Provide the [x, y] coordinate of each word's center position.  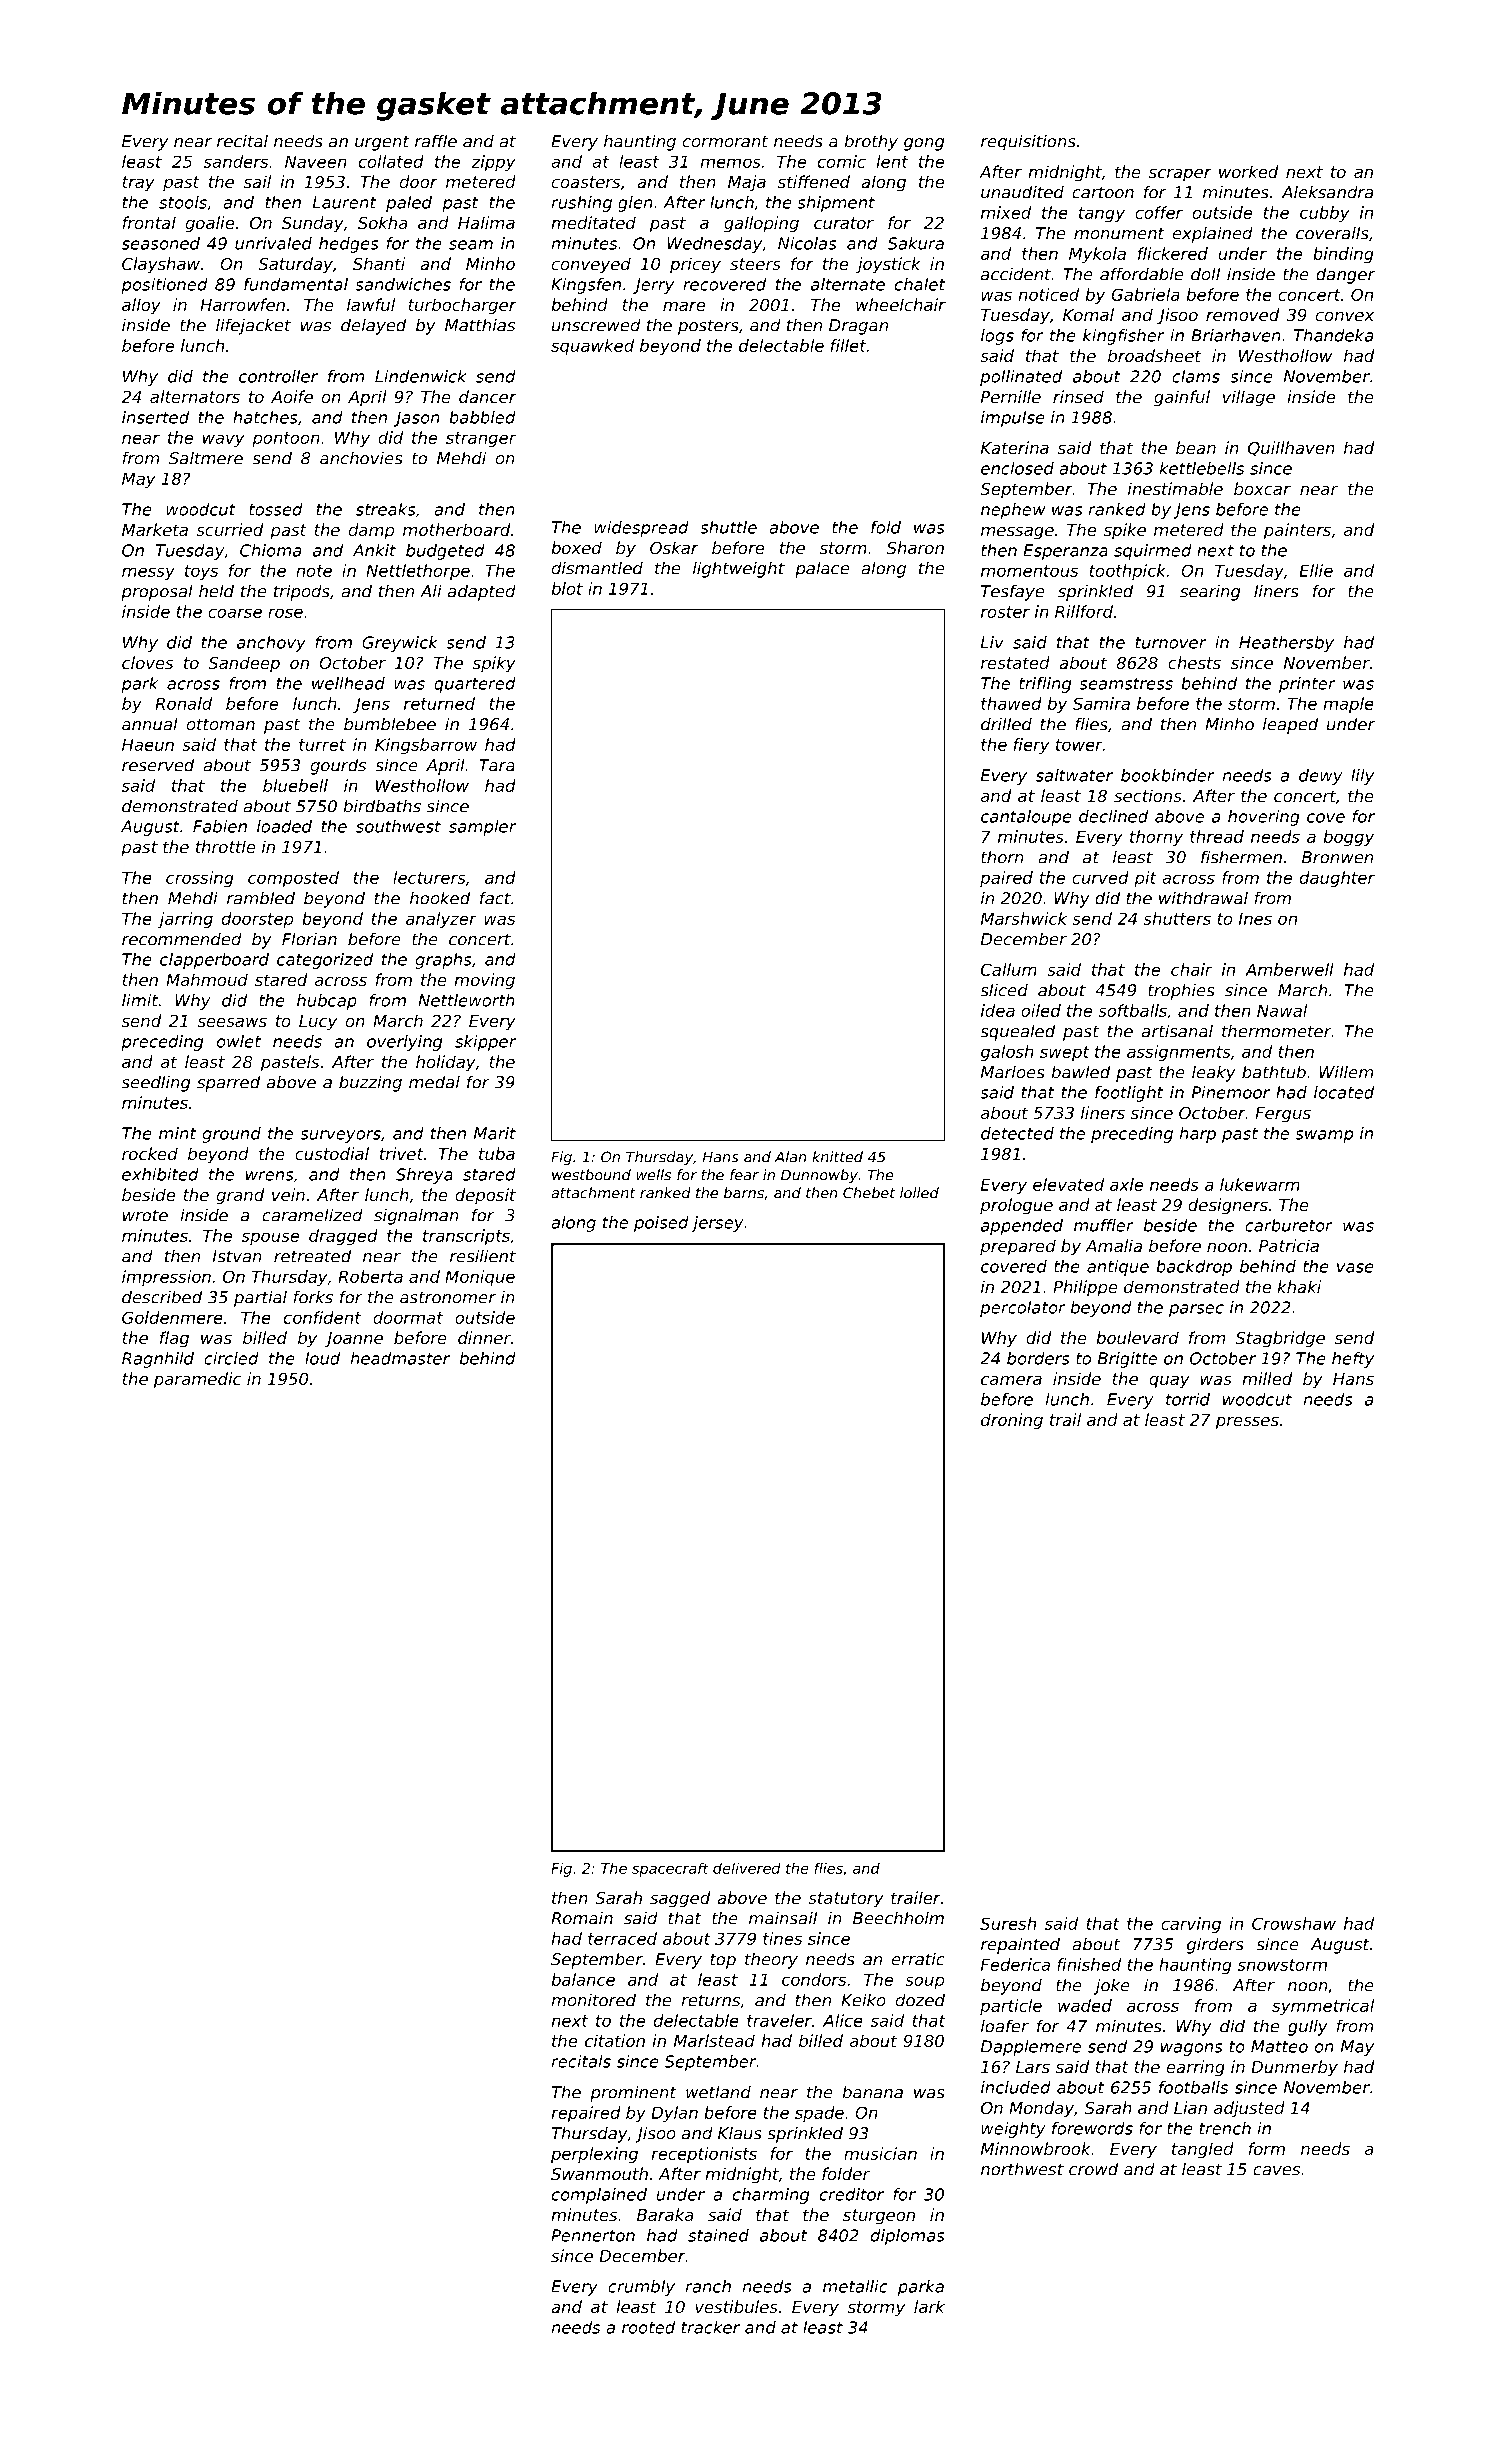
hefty [1353, 1360]
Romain [582, 1918]
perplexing [594, 2155]
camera [1011, 1380]
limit [140, 1000]
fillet [848, 345]
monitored [593, 2000]
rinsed [1078, 396]
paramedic [197, 1380]
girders [1215, 1945]
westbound [591, 1175]
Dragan [858, 327]
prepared [1018, 1247]
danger [1345, 275]
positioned [164, 286]
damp [371, 531]
